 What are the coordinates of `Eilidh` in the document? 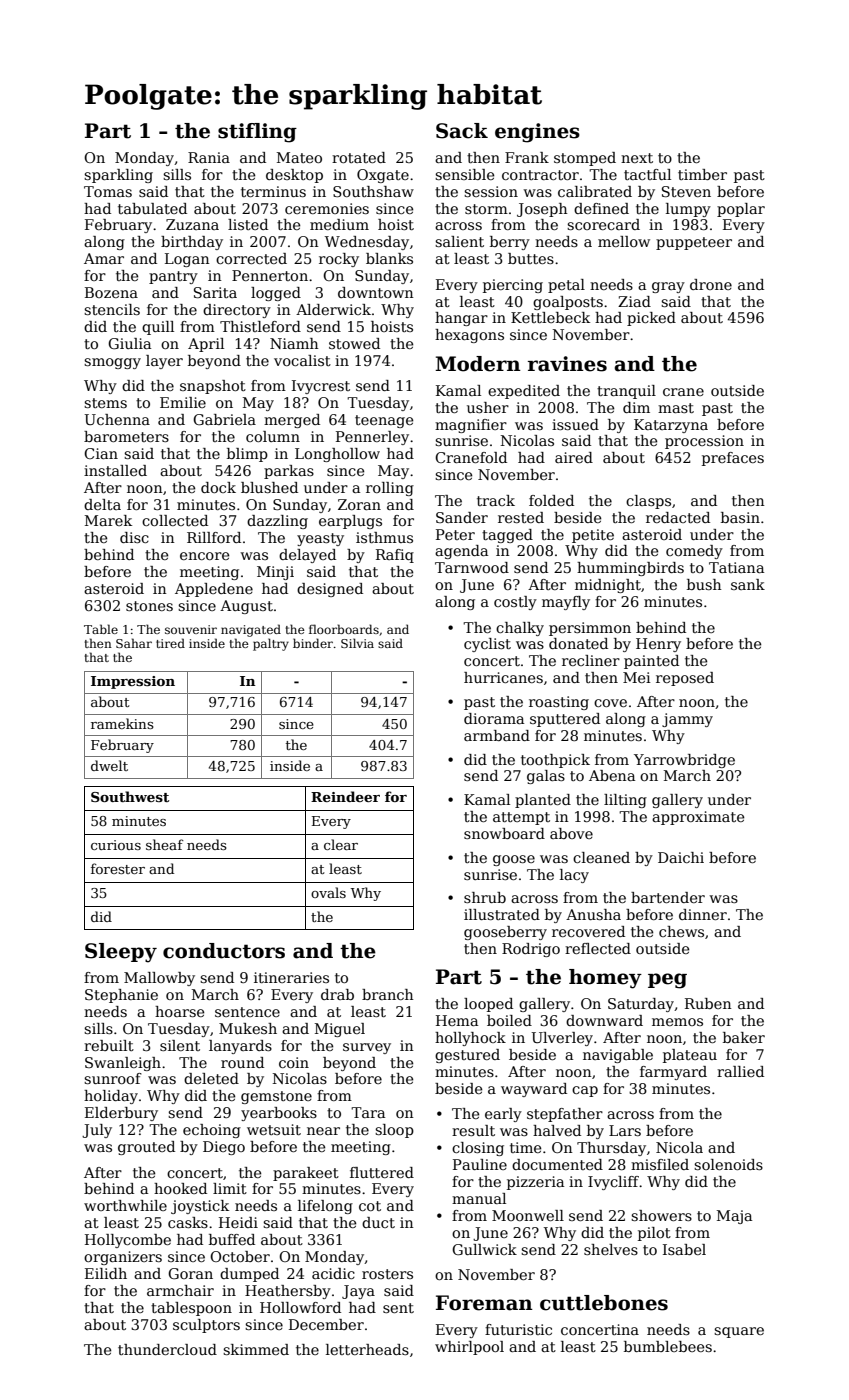 It's located at (106, 1273).
